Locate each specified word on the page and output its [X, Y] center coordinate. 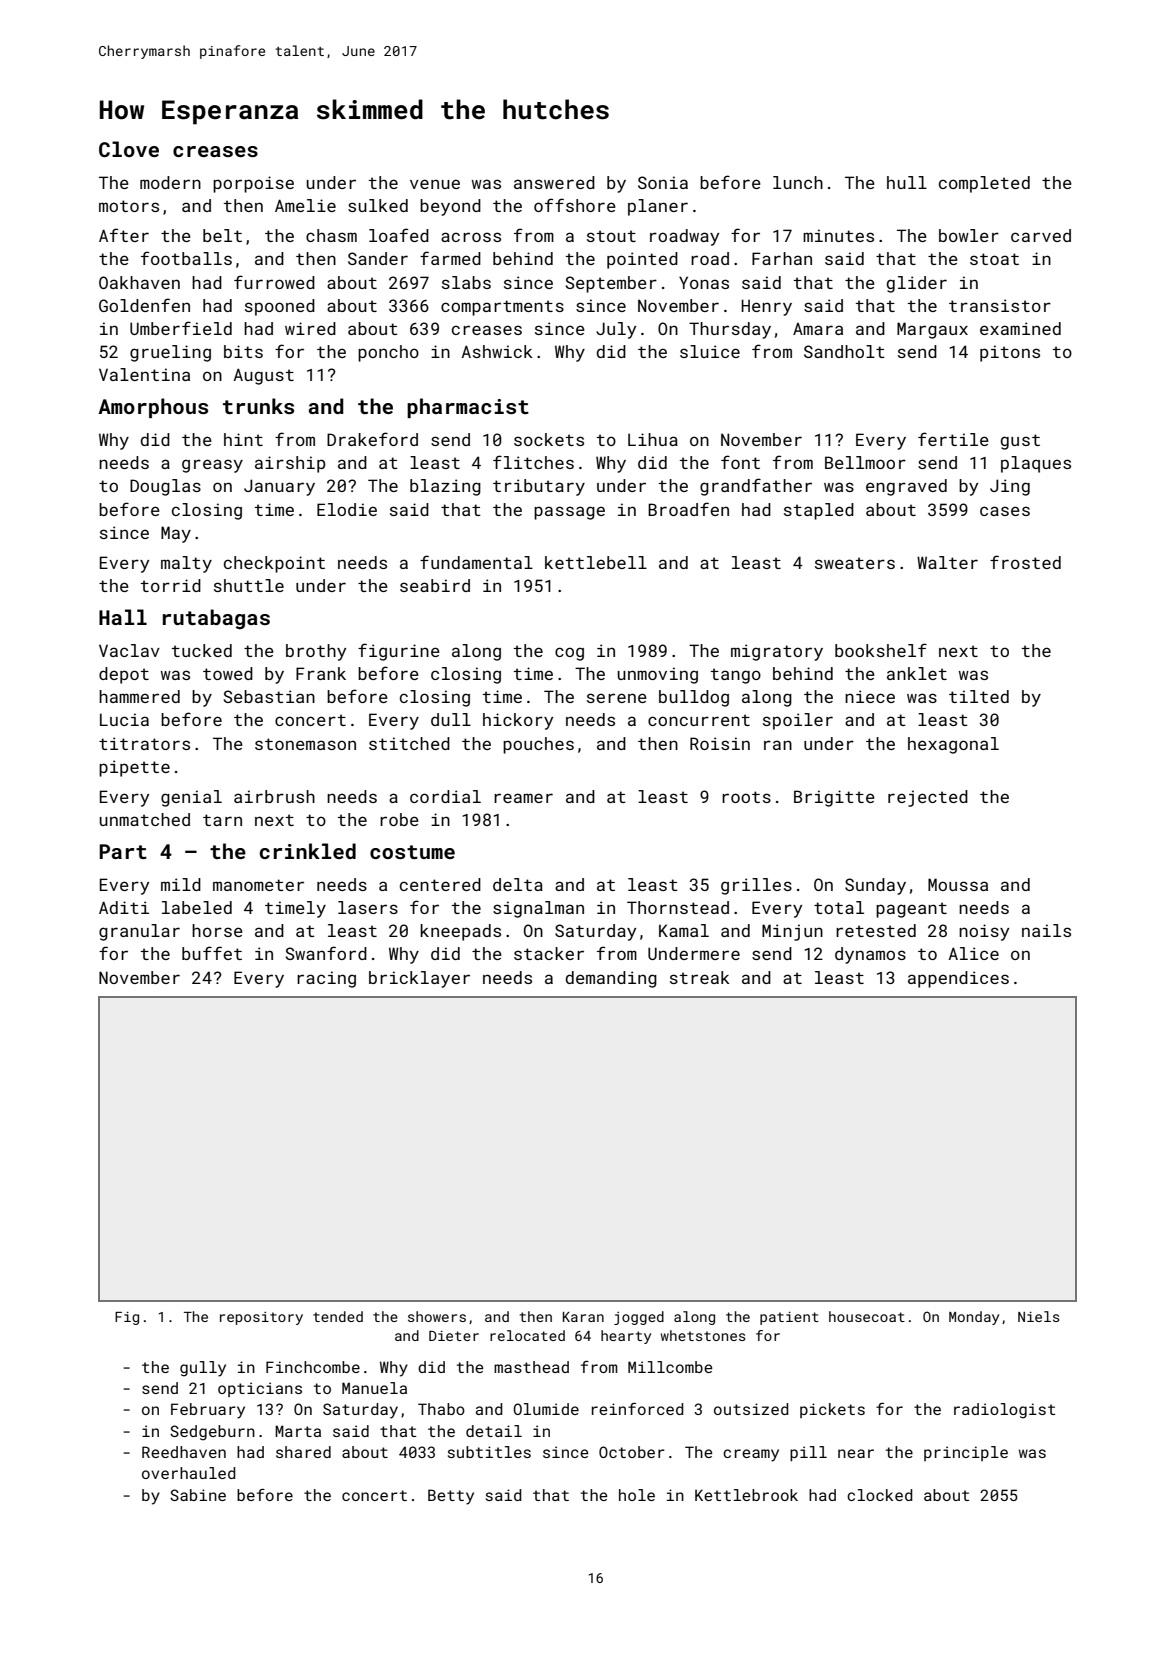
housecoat [867, 1316]
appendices [958, 979]
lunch [798, 182]
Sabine [198, 1495]
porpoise [253, 184]
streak [700, 977]
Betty [451, 1497]
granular [139, 932]
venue [435, 184]
